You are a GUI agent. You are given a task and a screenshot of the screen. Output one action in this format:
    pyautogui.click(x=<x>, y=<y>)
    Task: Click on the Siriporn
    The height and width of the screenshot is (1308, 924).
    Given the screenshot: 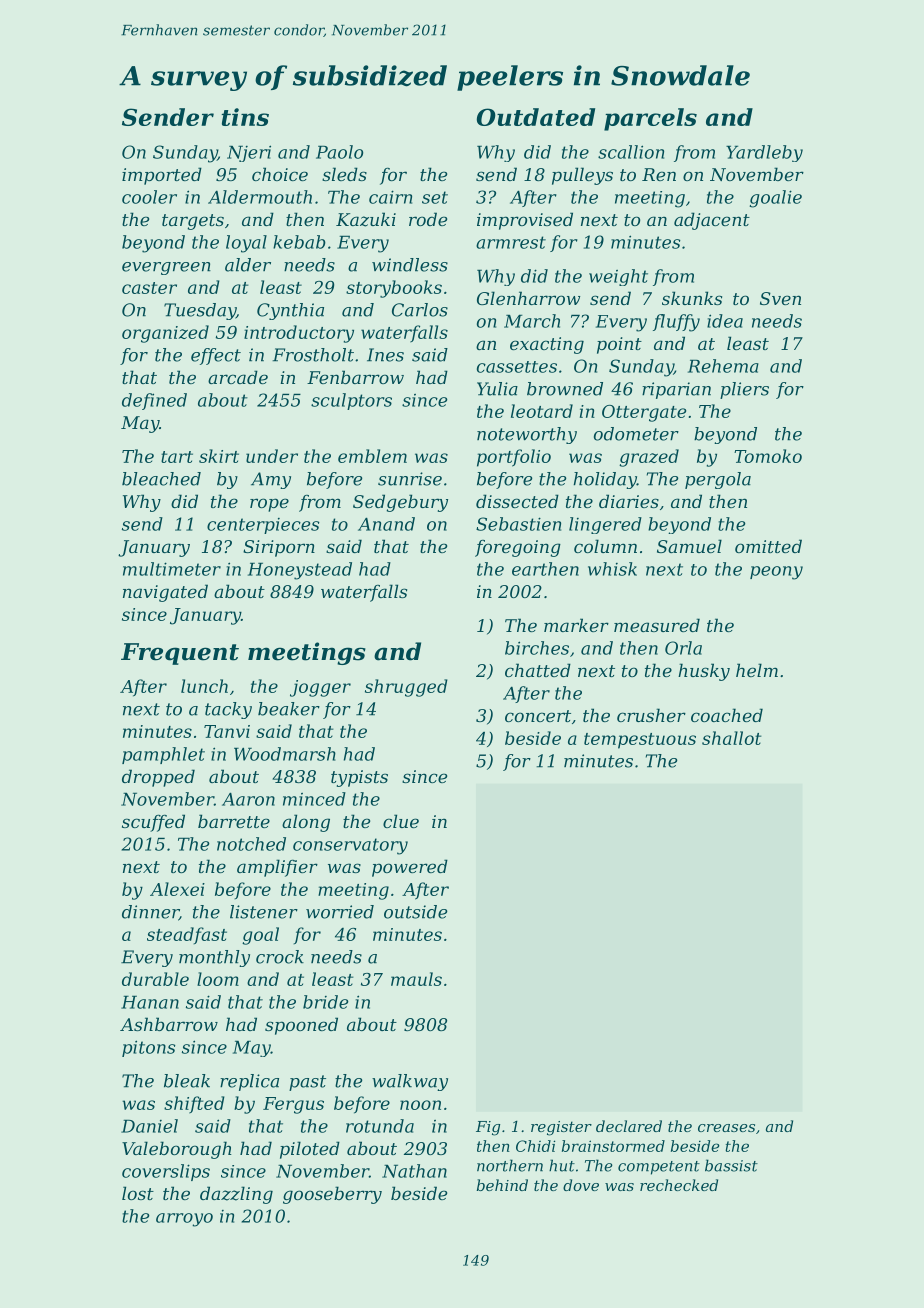 What is the action you would take?
    pyautogui.click(x=279, y=548)
